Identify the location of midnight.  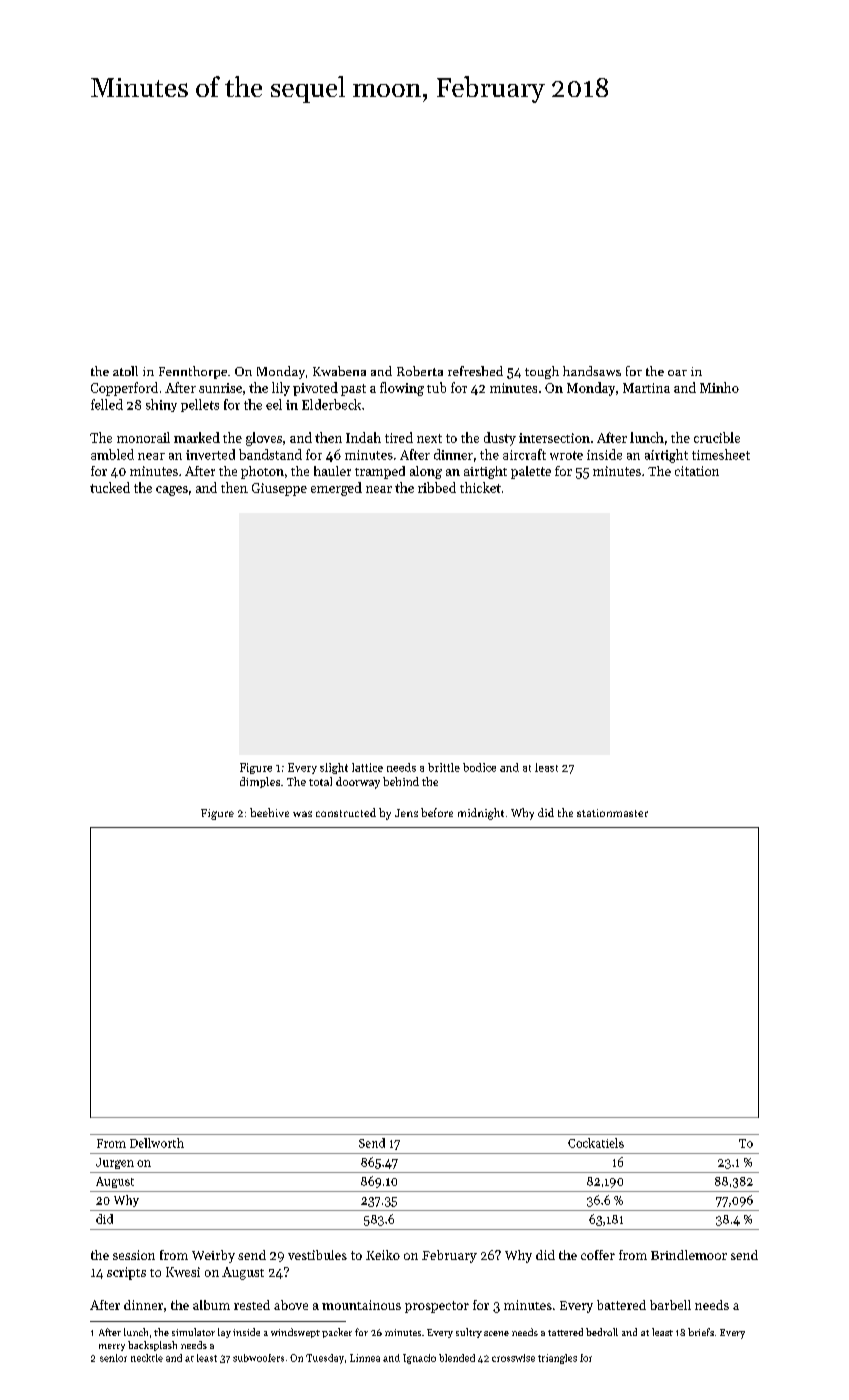
(481, 814).
